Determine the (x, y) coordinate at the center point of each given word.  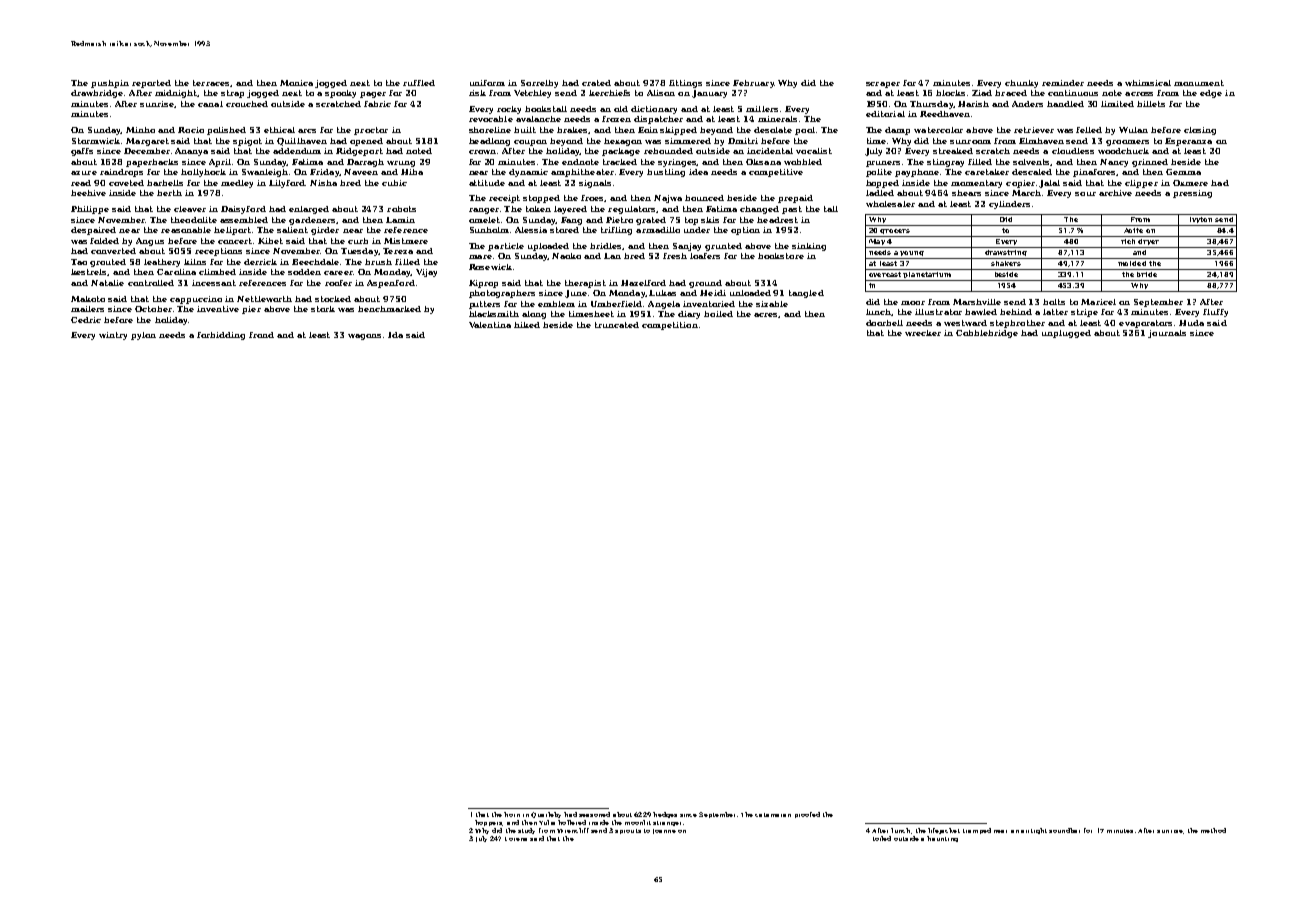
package (621, 152)
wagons (364, 337)
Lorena (516, 839)
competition (670, 326)
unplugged (1066, 334)
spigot (247, 142)
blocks (950, 93)
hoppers (488, 823)
